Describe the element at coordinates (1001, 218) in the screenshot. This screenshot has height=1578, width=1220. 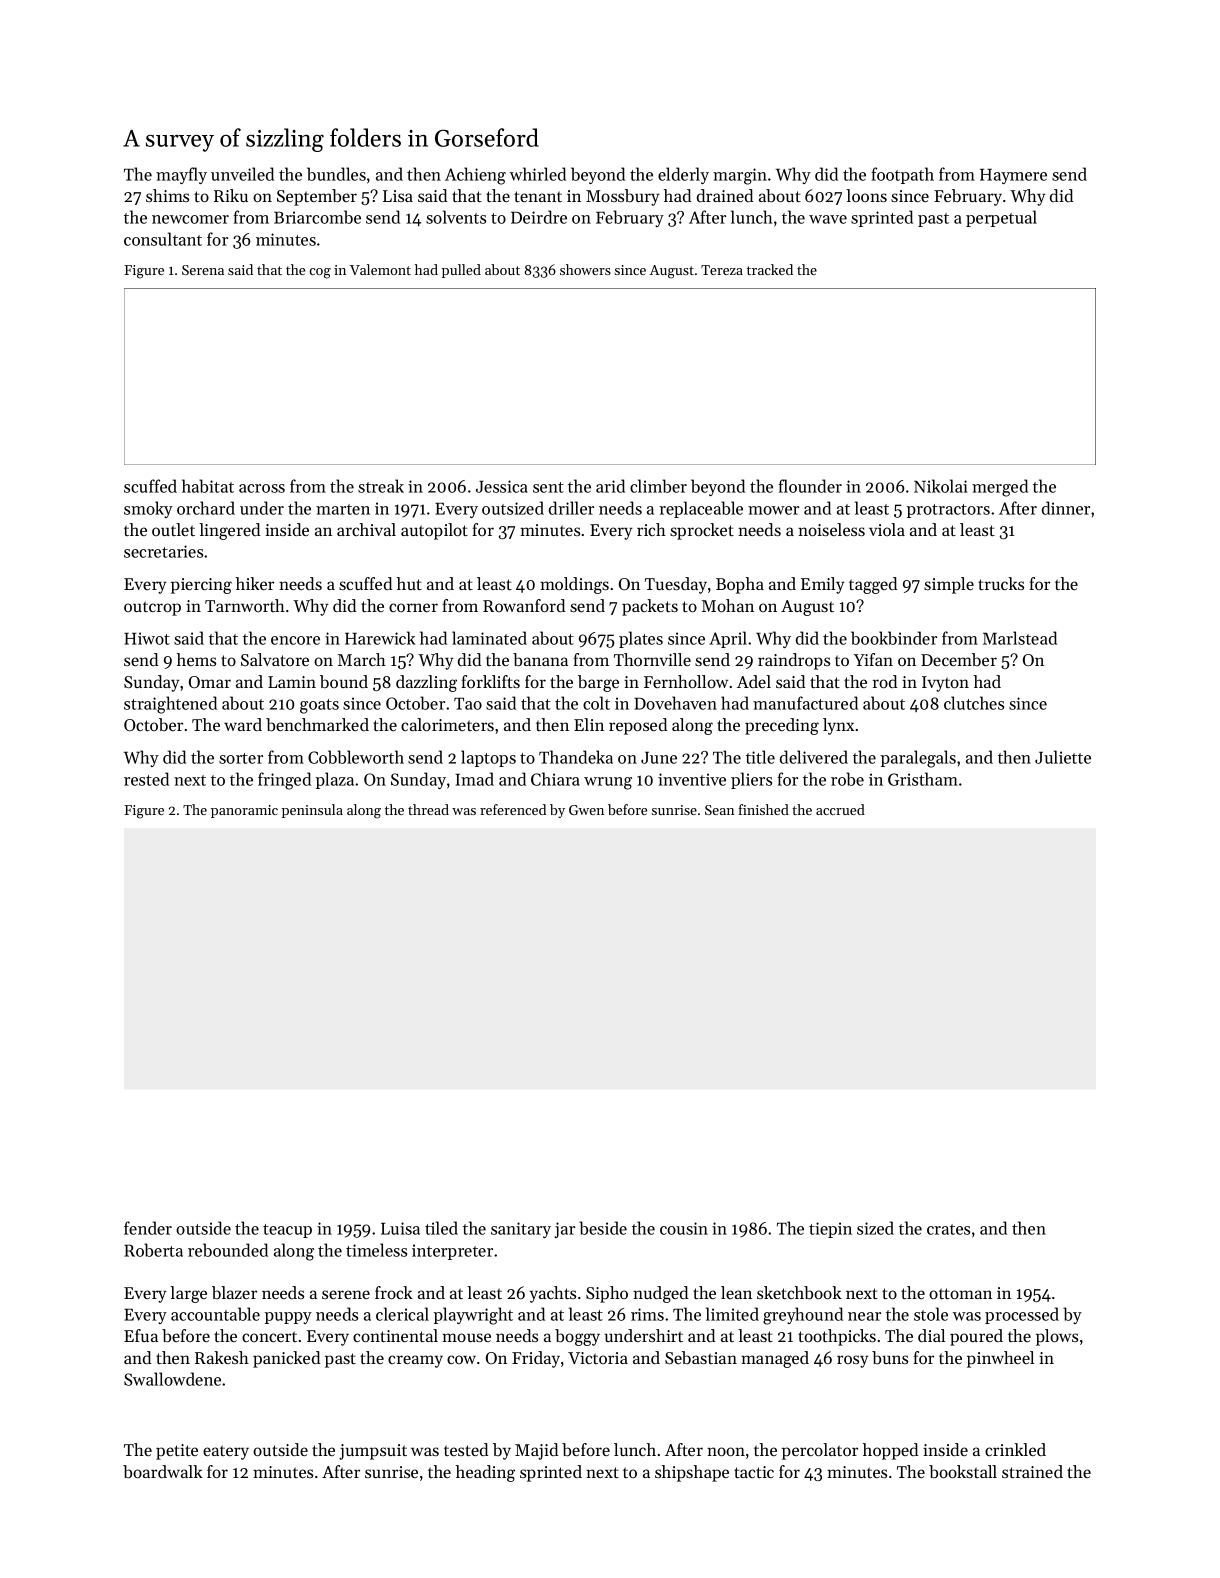
I see `perpetual` at that location.
